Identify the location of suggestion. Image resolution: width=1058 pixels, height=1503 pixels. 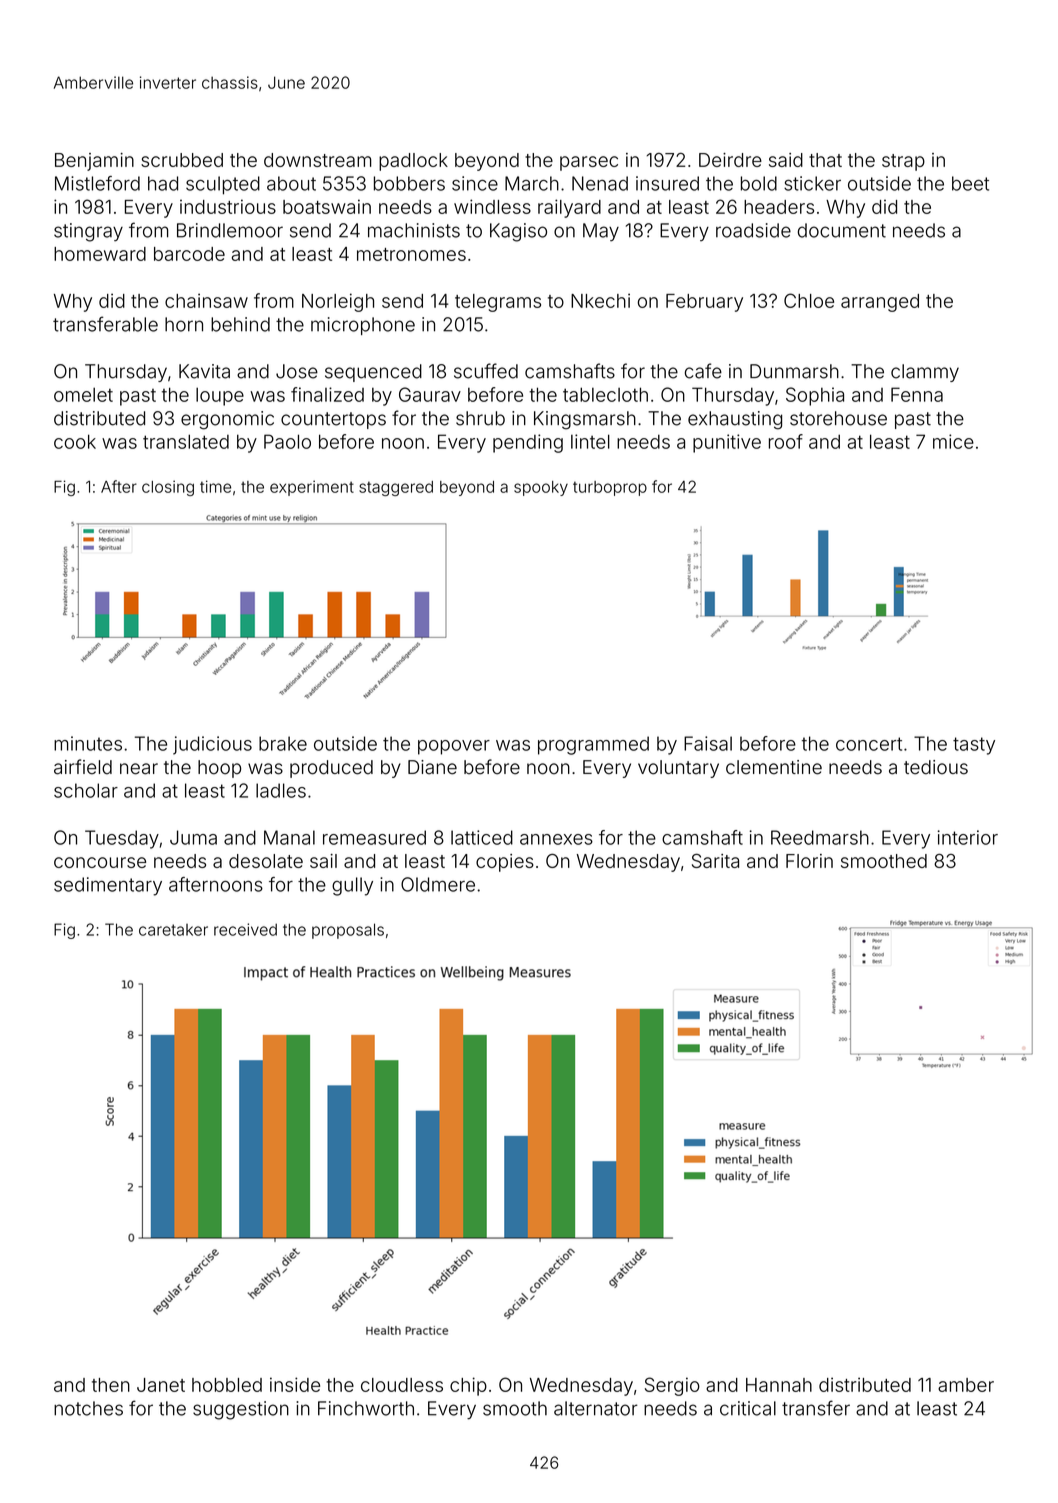
(241, 1410).
